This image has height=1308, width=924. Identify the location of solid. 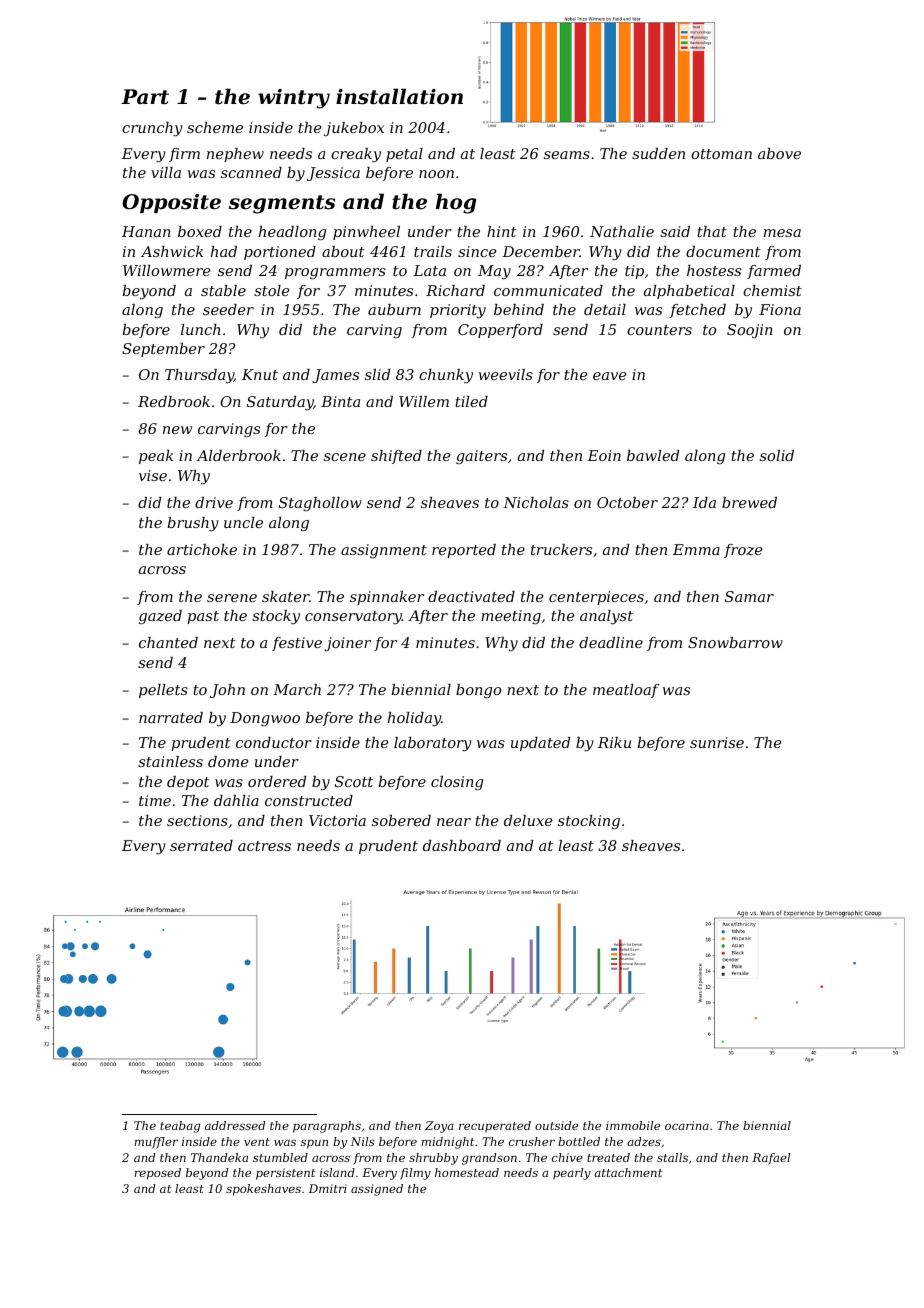
(777, 455).
